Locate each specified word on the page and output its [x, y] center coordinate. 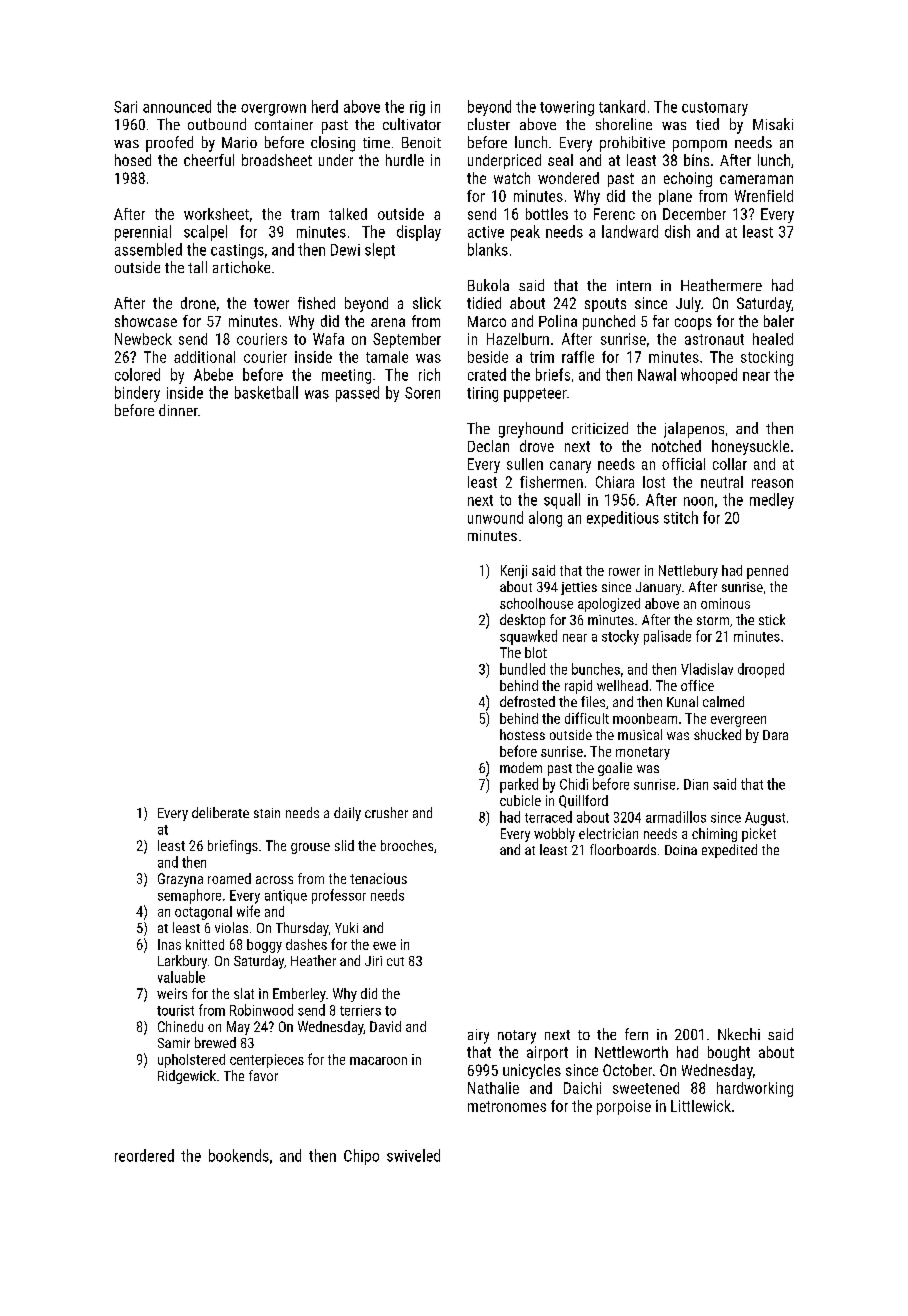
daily [347, 814]
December [694, 214]
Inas [169, 944]
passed [357, 394]
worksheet [216, 214]
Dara [775, 735]
